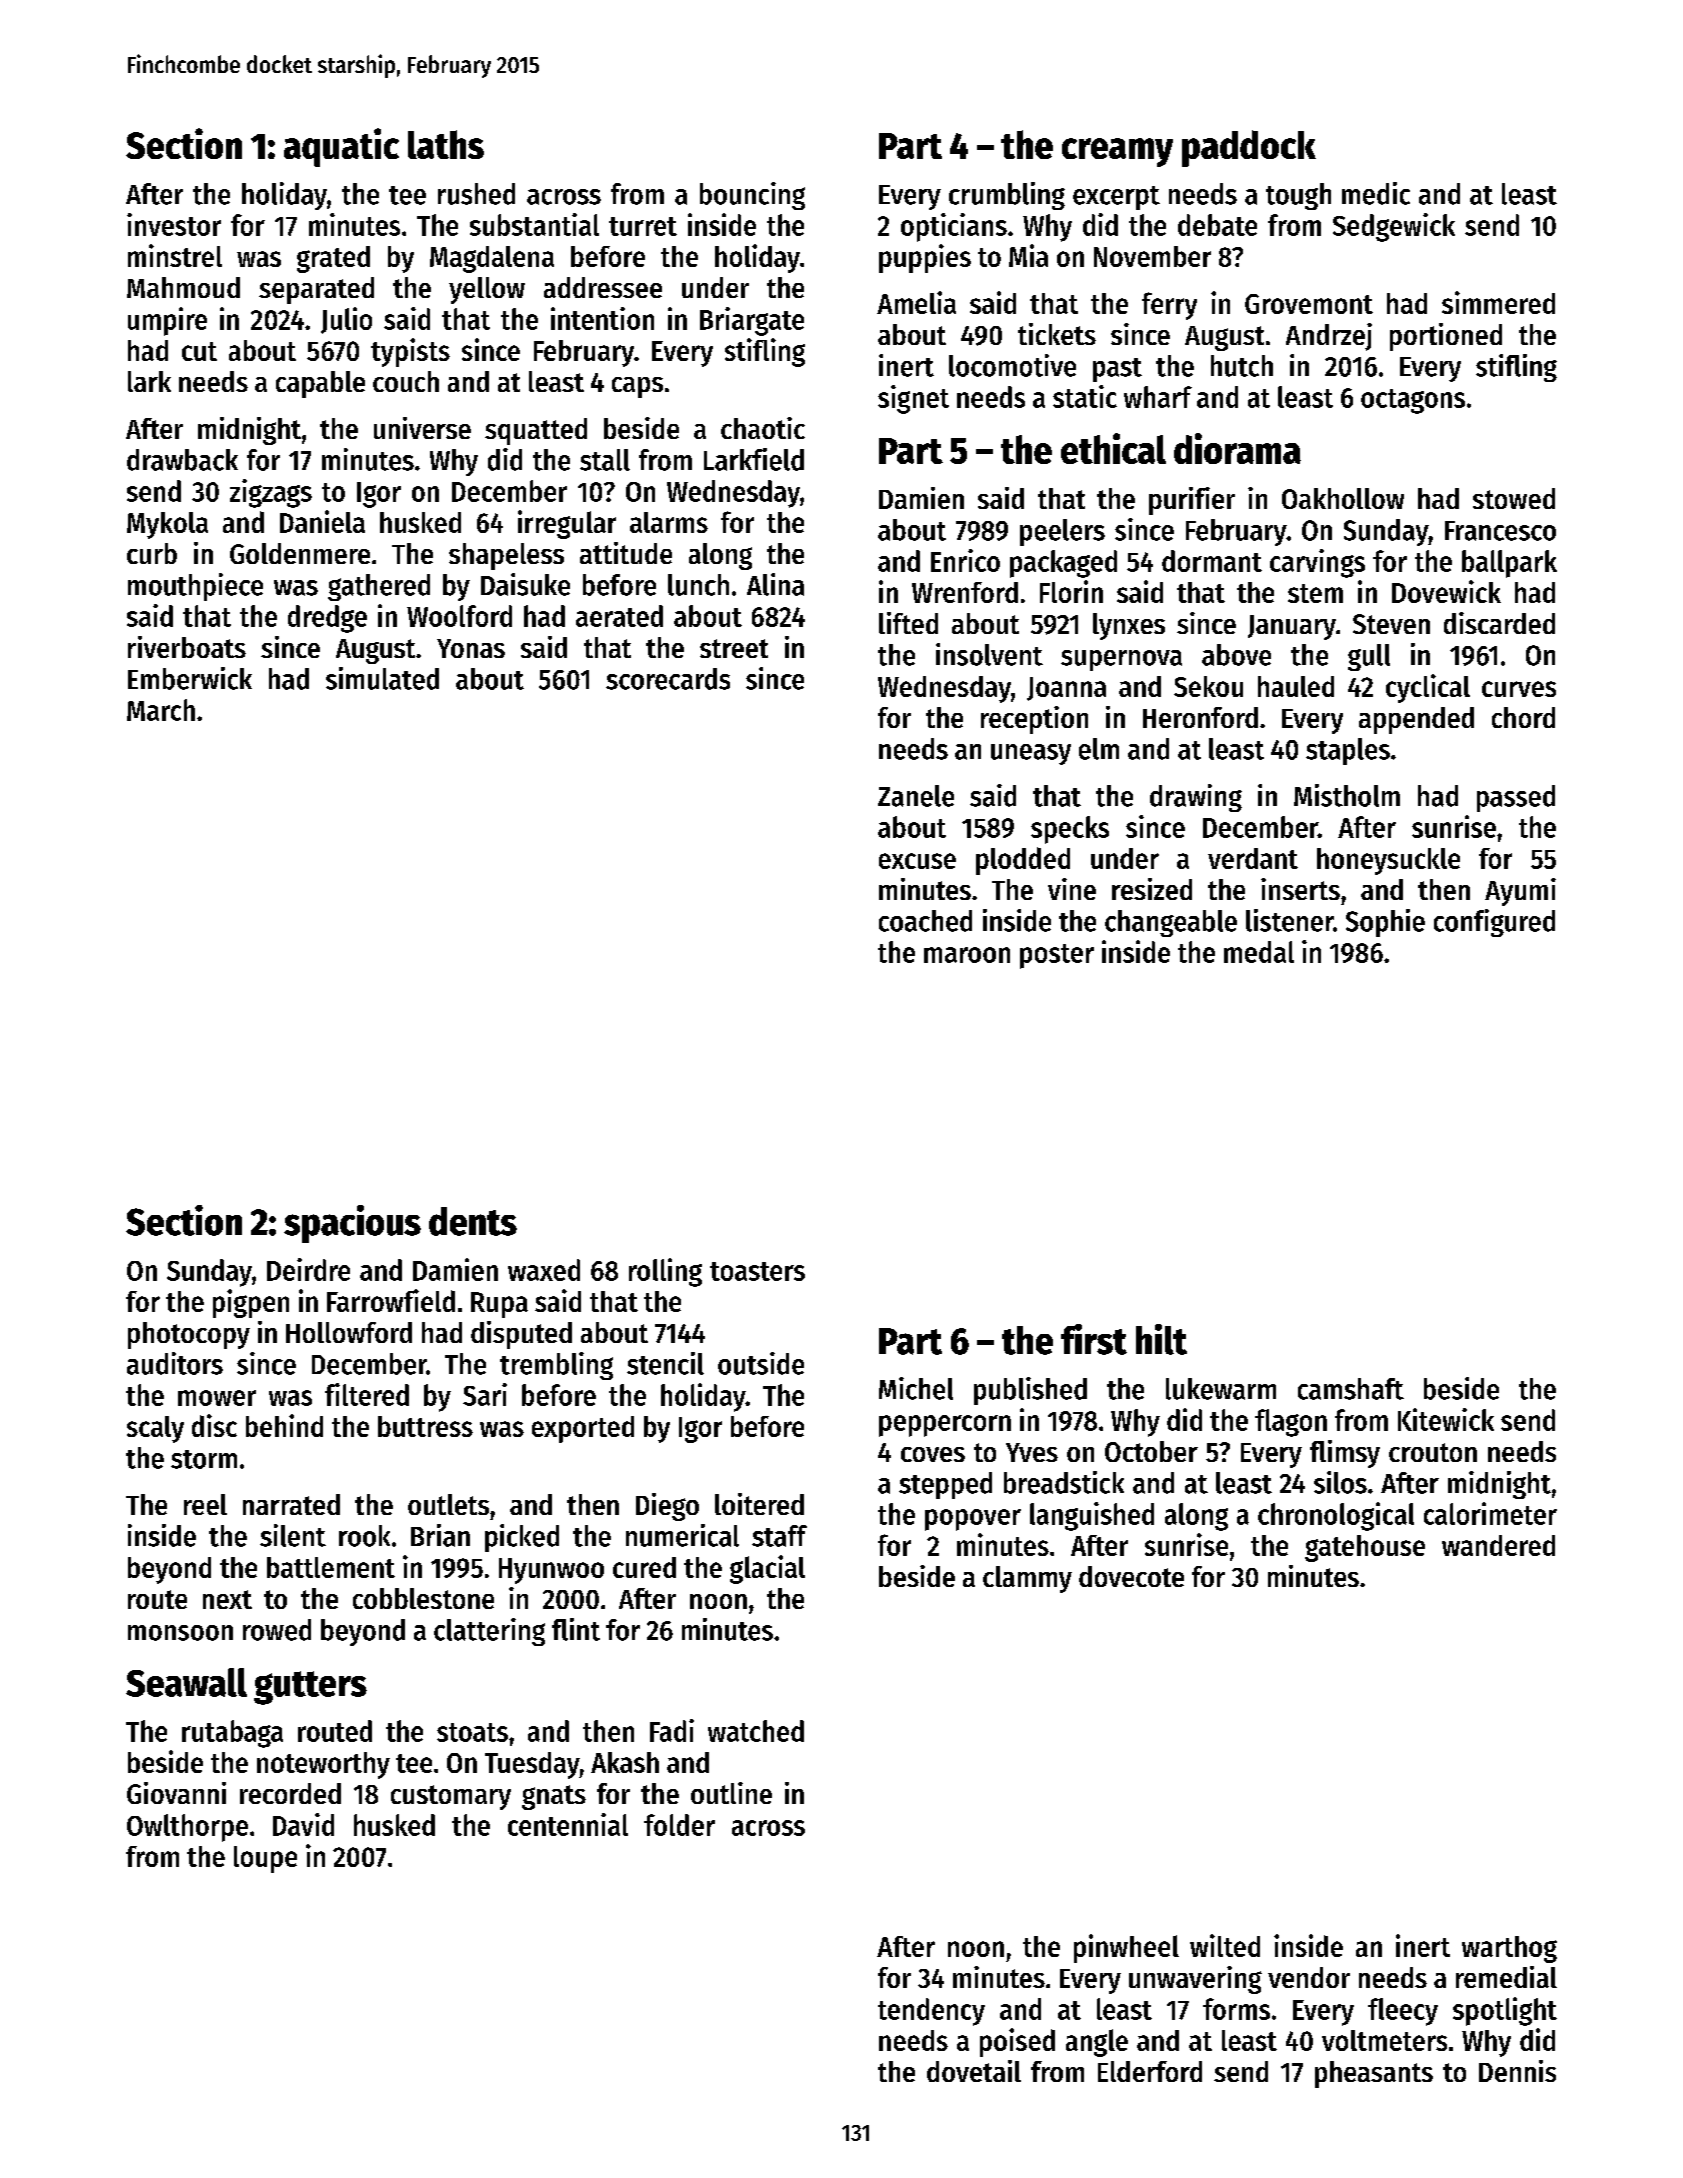 This screenshot has width=1683, height=2178. Describe the element at coordinates (544, 1270) in the screenshot. I see `waxed` at that location.
